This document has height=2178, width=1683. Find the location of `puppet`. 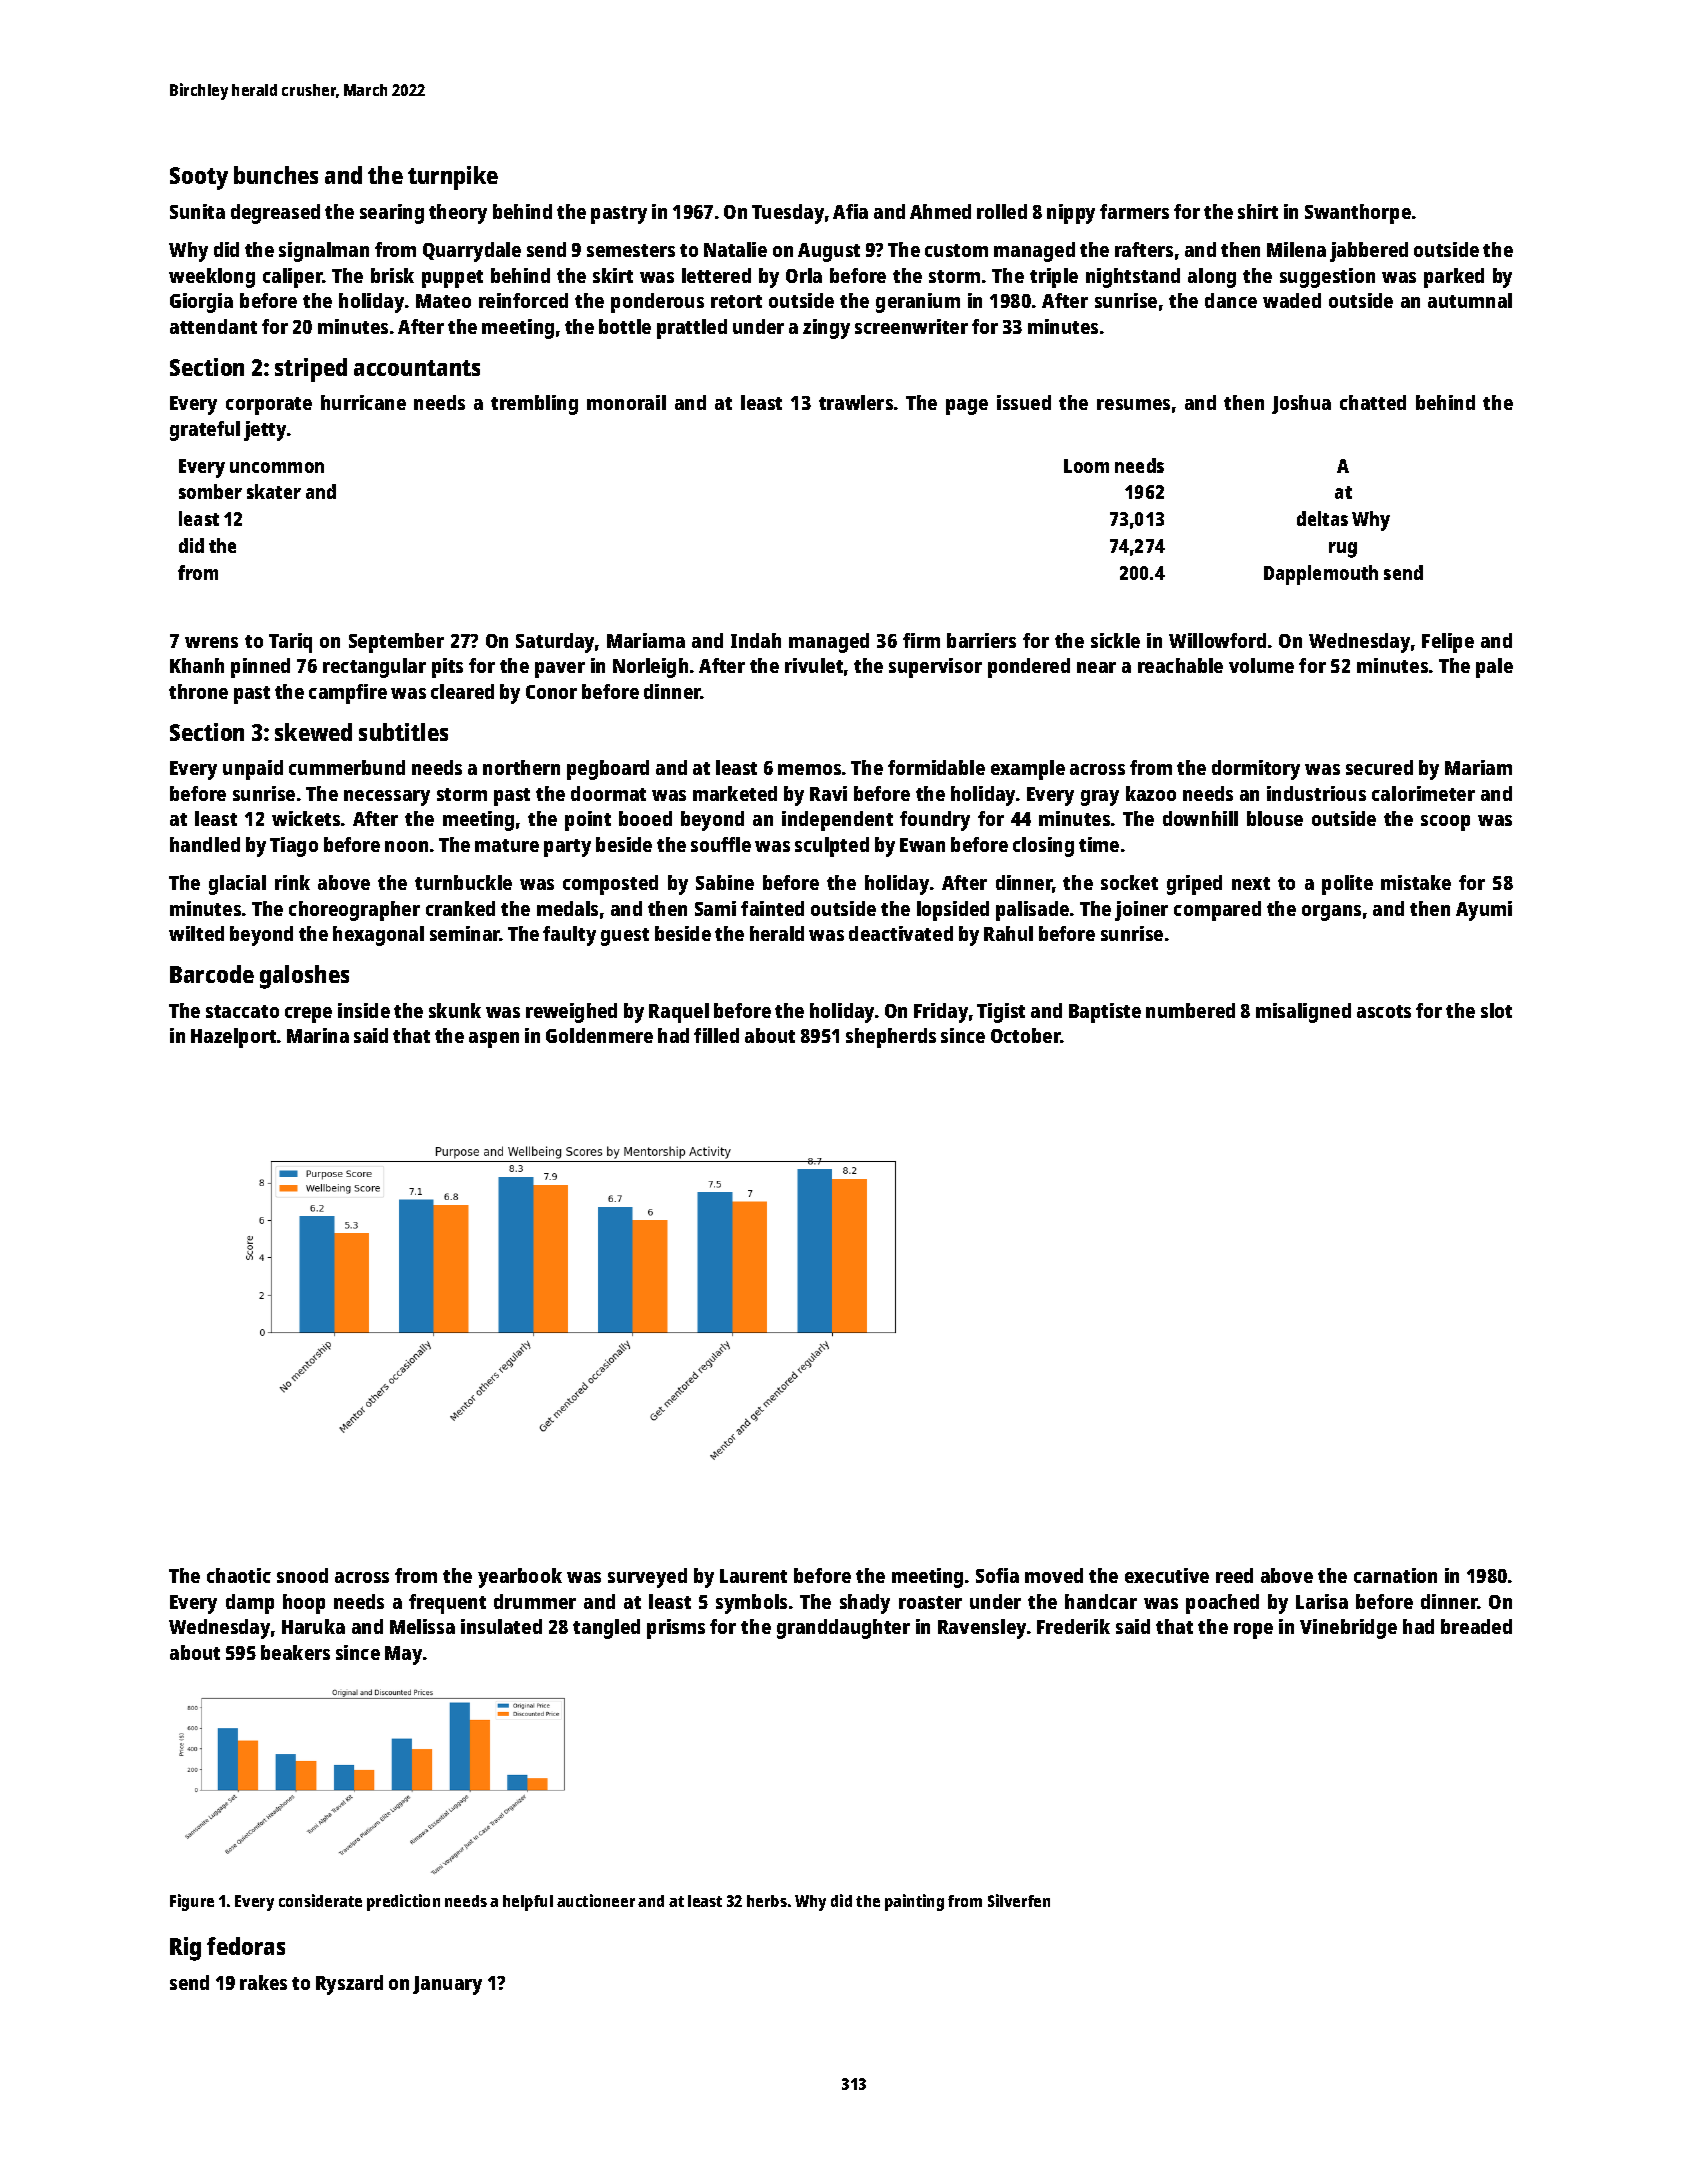

puppet is located at coordinates (452, 279).
